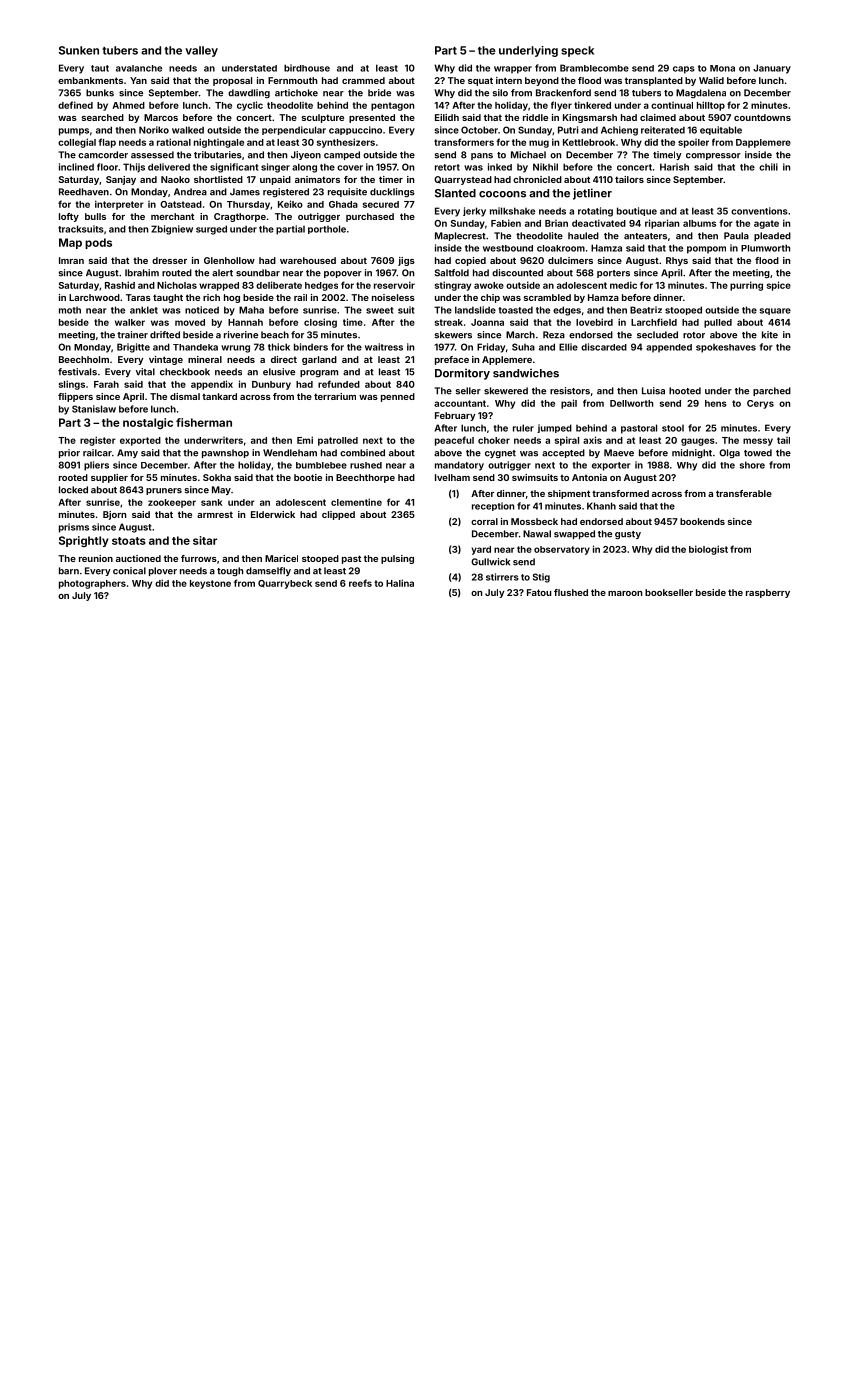 The height and width of the page is (1400, 849). Describe the element at coordinates (210, 584) in the page. I see `keystone` at that location.
